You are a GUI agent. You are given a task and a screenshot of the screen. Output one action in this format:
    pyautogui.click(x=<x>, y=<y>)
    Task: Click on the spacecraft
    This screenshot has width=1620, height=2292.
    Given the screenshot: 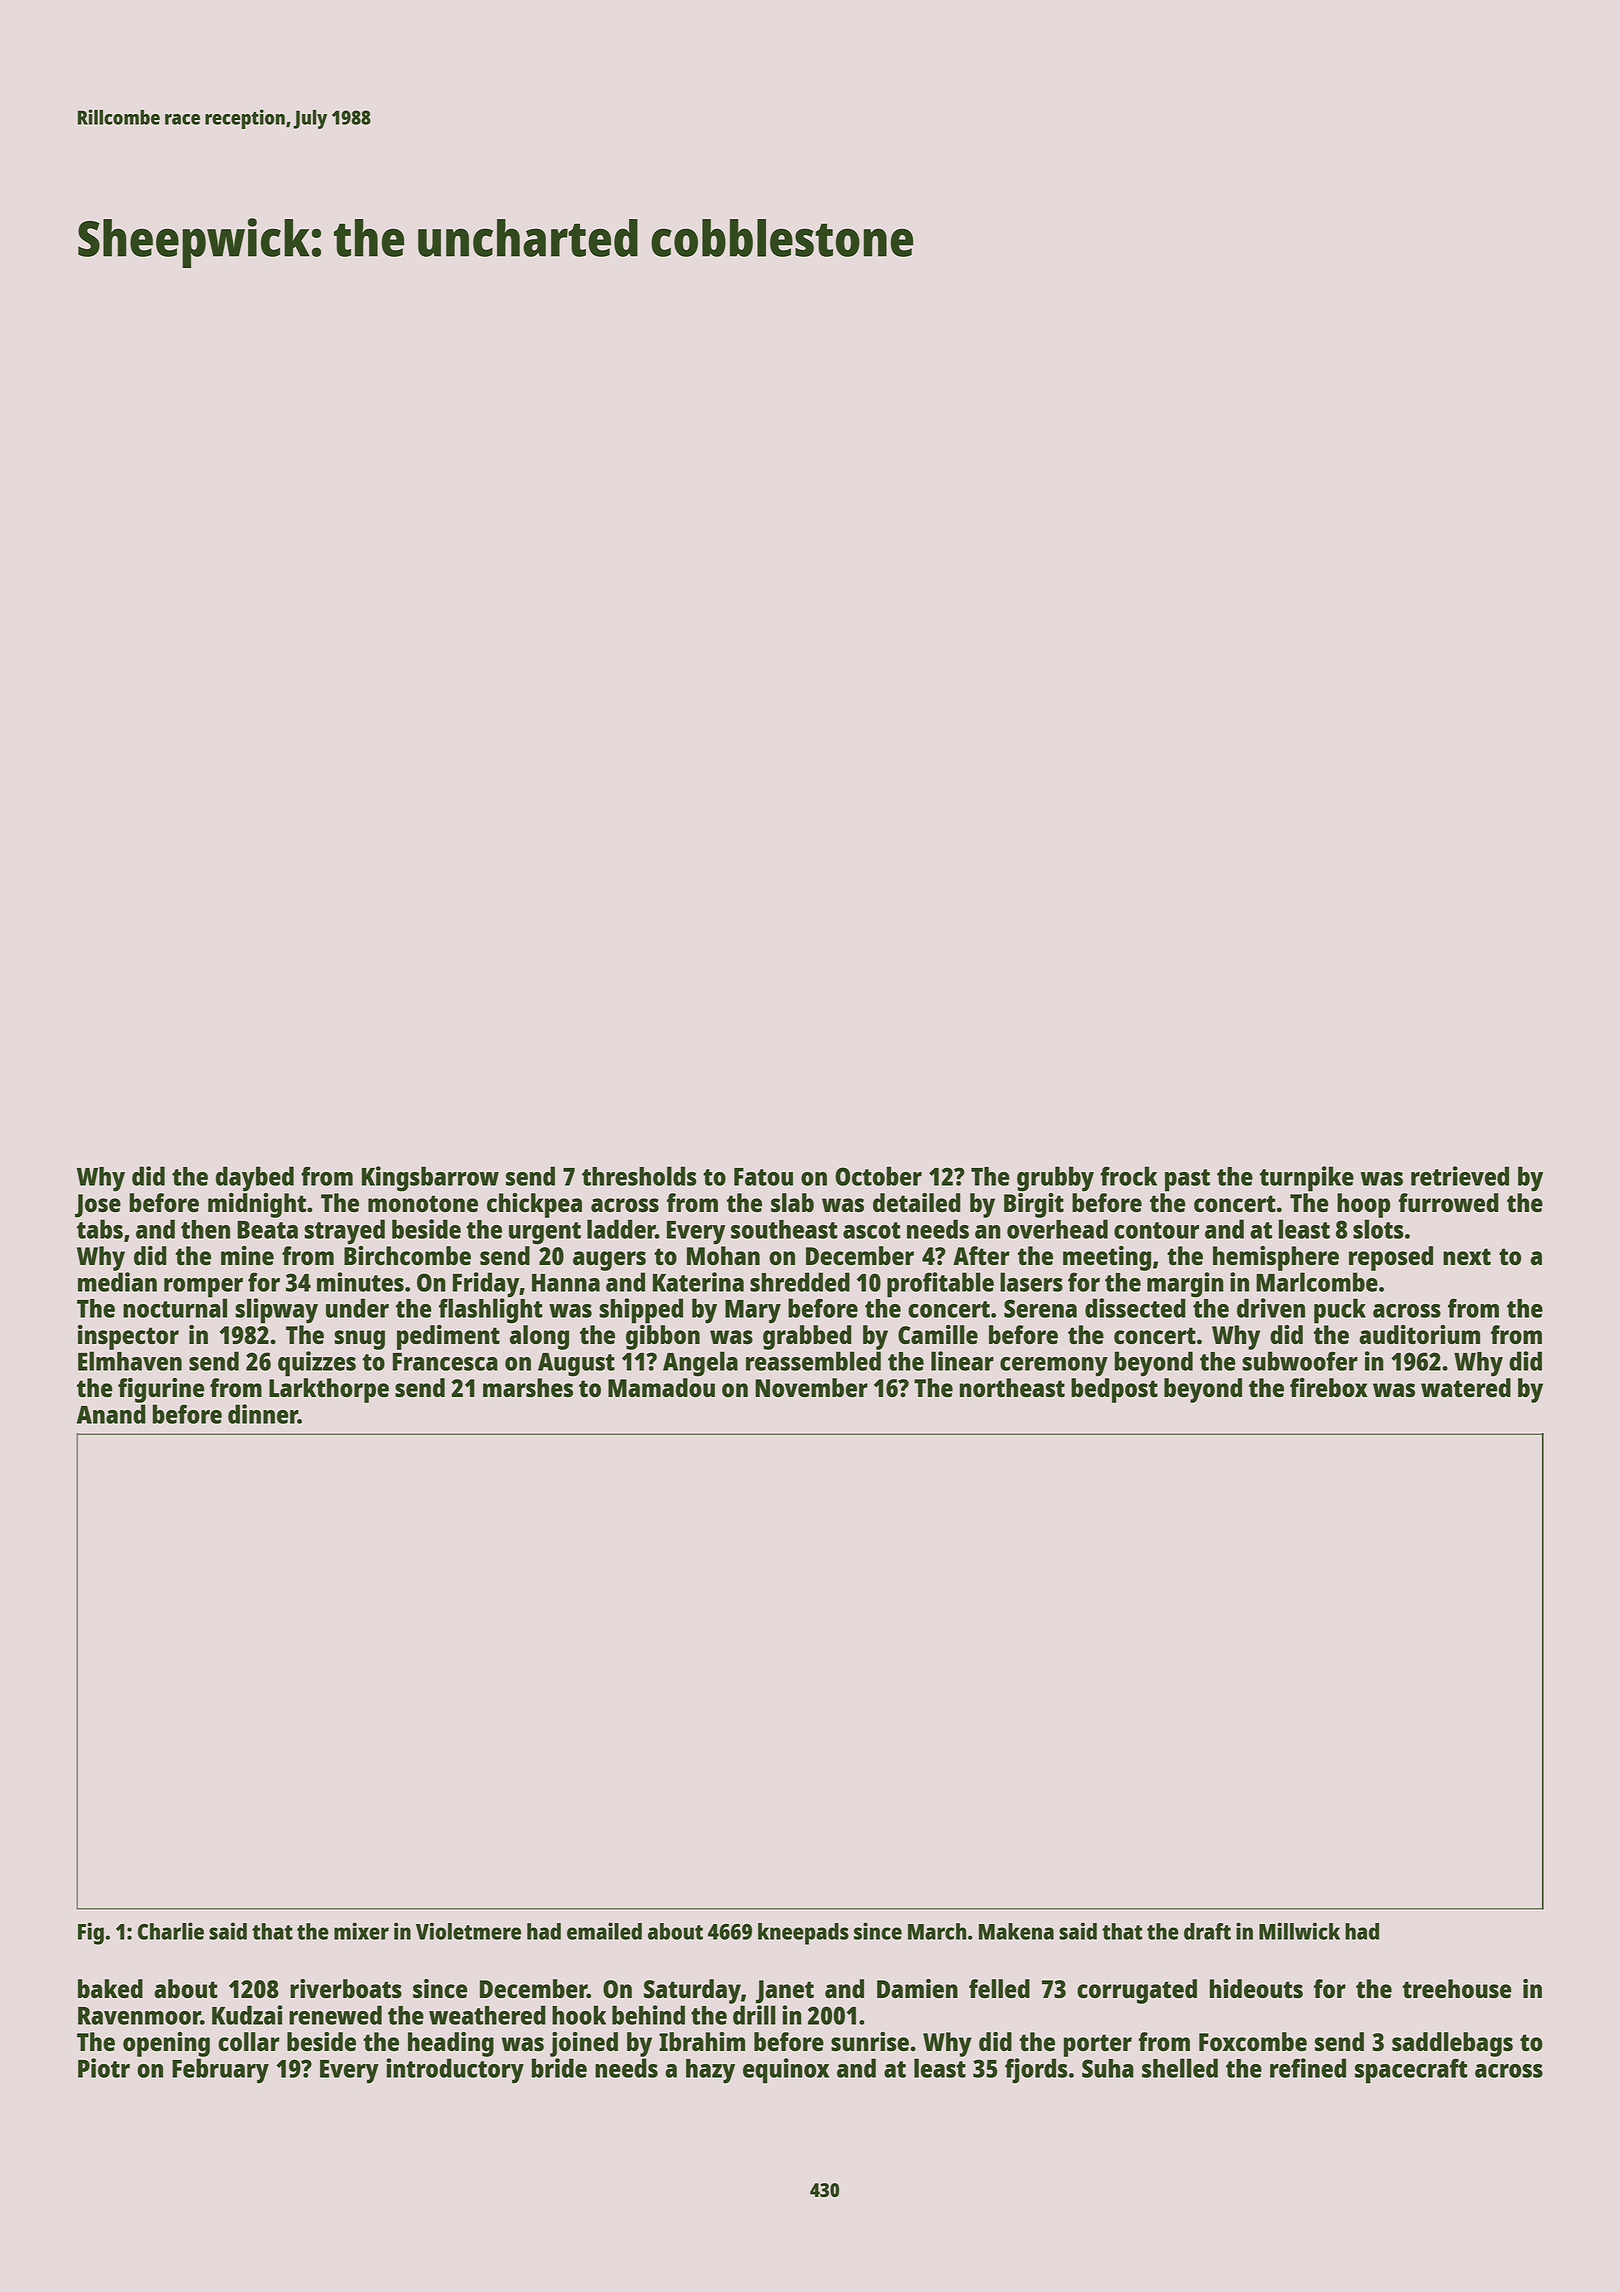 What is the action you would take?
    pyautogui.click(x=1411, y=2071)
